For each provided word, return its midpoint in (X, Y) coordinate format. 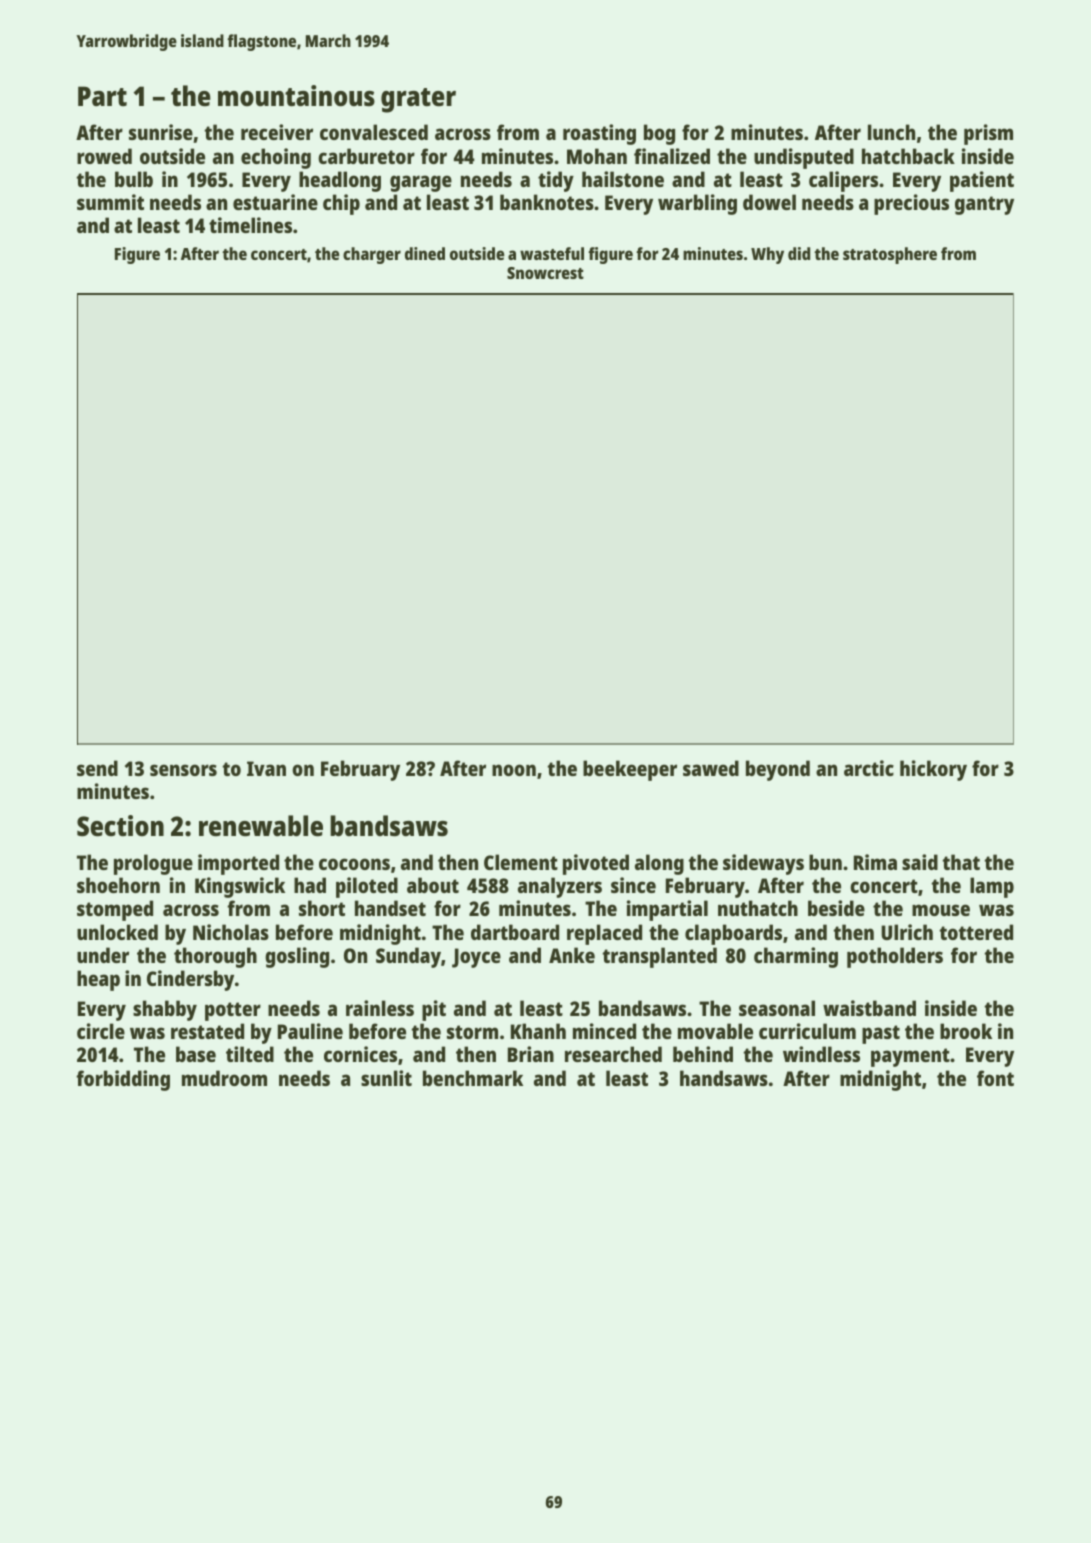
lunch (891, 132)
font (995, 1078)
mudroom (224, 1078)
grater (418, 100)
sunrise (161, 132)
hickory (933, 770)
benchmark (473, 1078)
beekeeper (630, 770)
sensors (183, 770)
